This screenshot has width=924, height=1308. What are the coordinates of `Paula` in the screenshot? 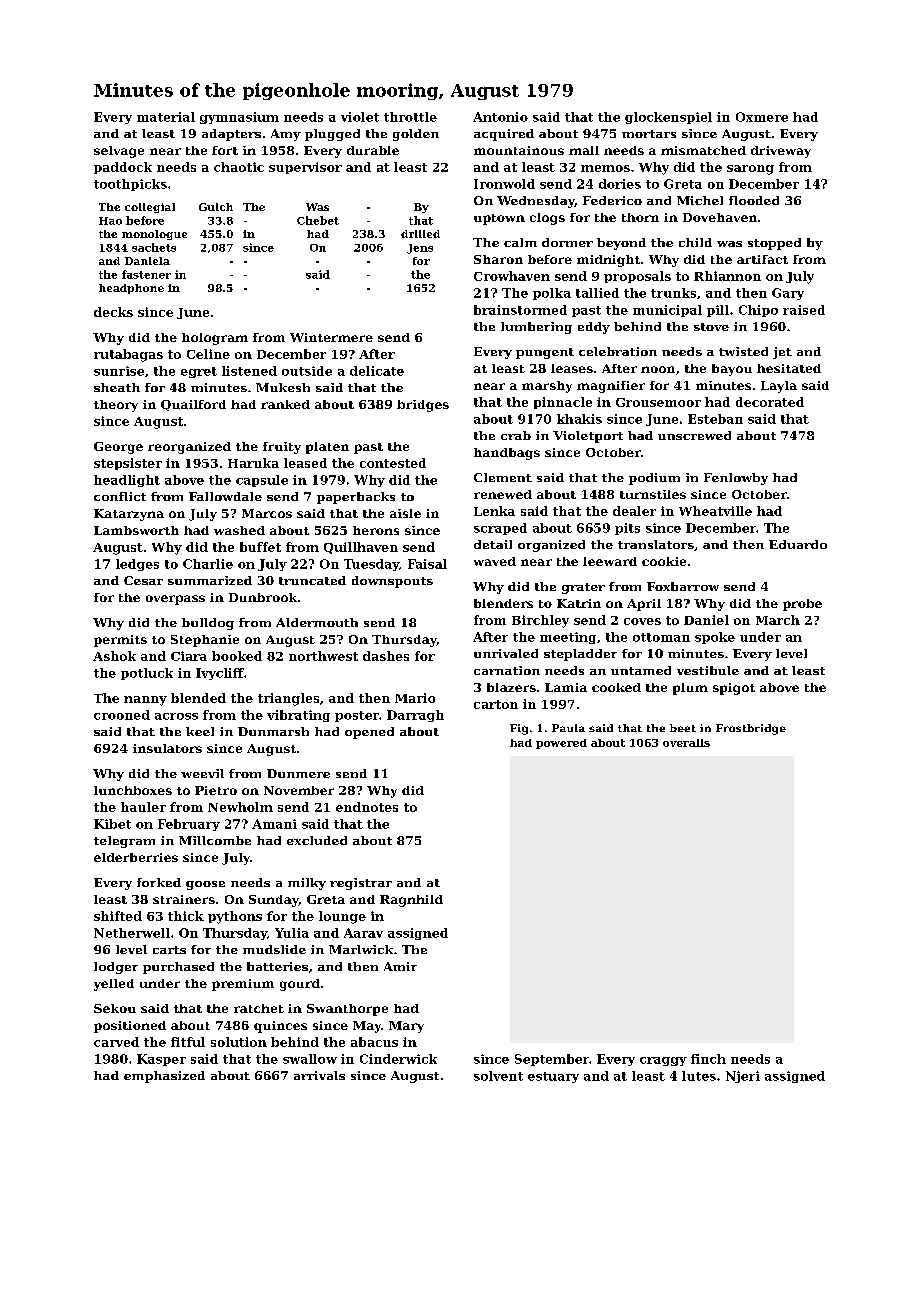 It's located at (568, 728).
